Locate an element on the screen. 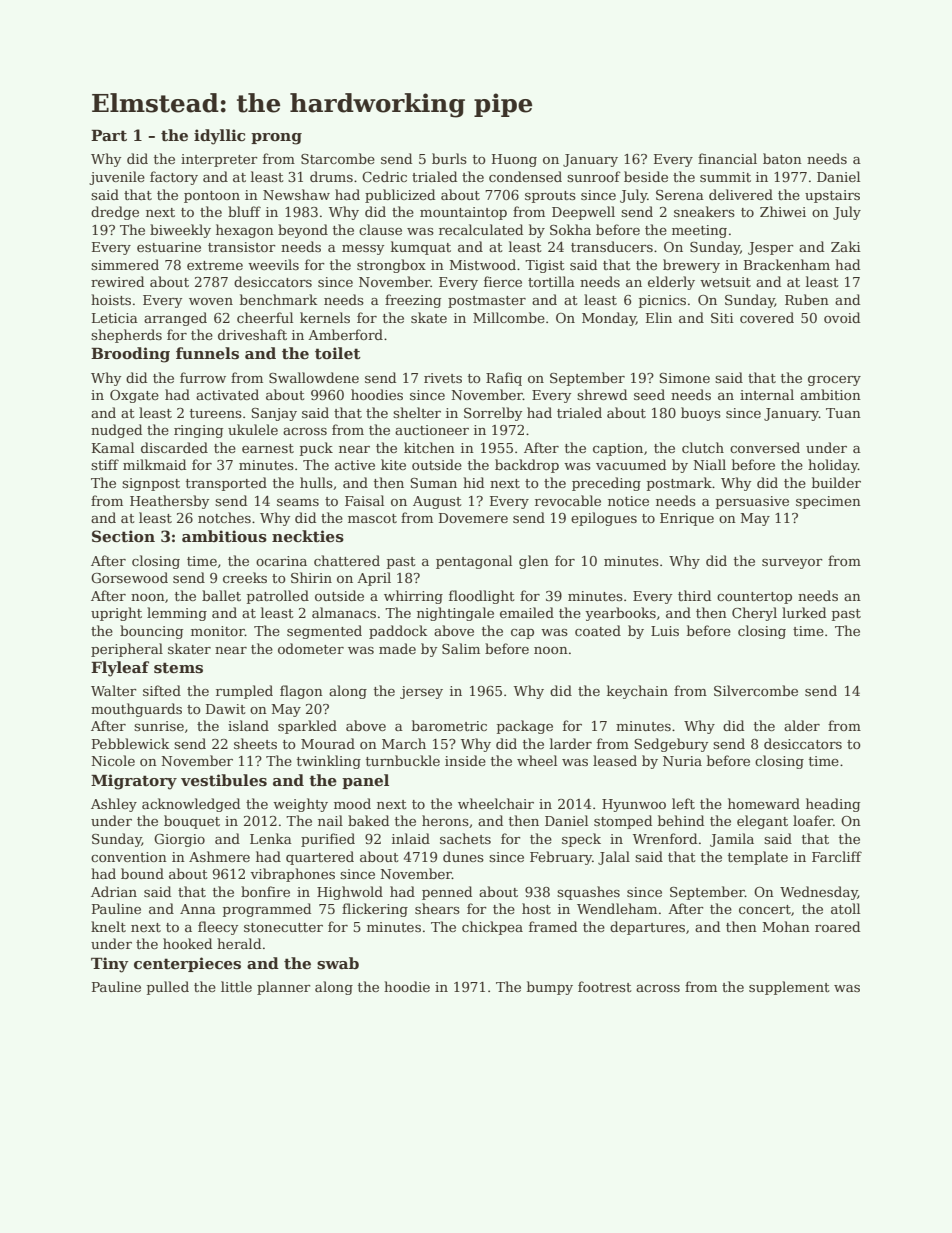 This screenshot has width=952, height=1233. island is located at coordinates (248, 725).
